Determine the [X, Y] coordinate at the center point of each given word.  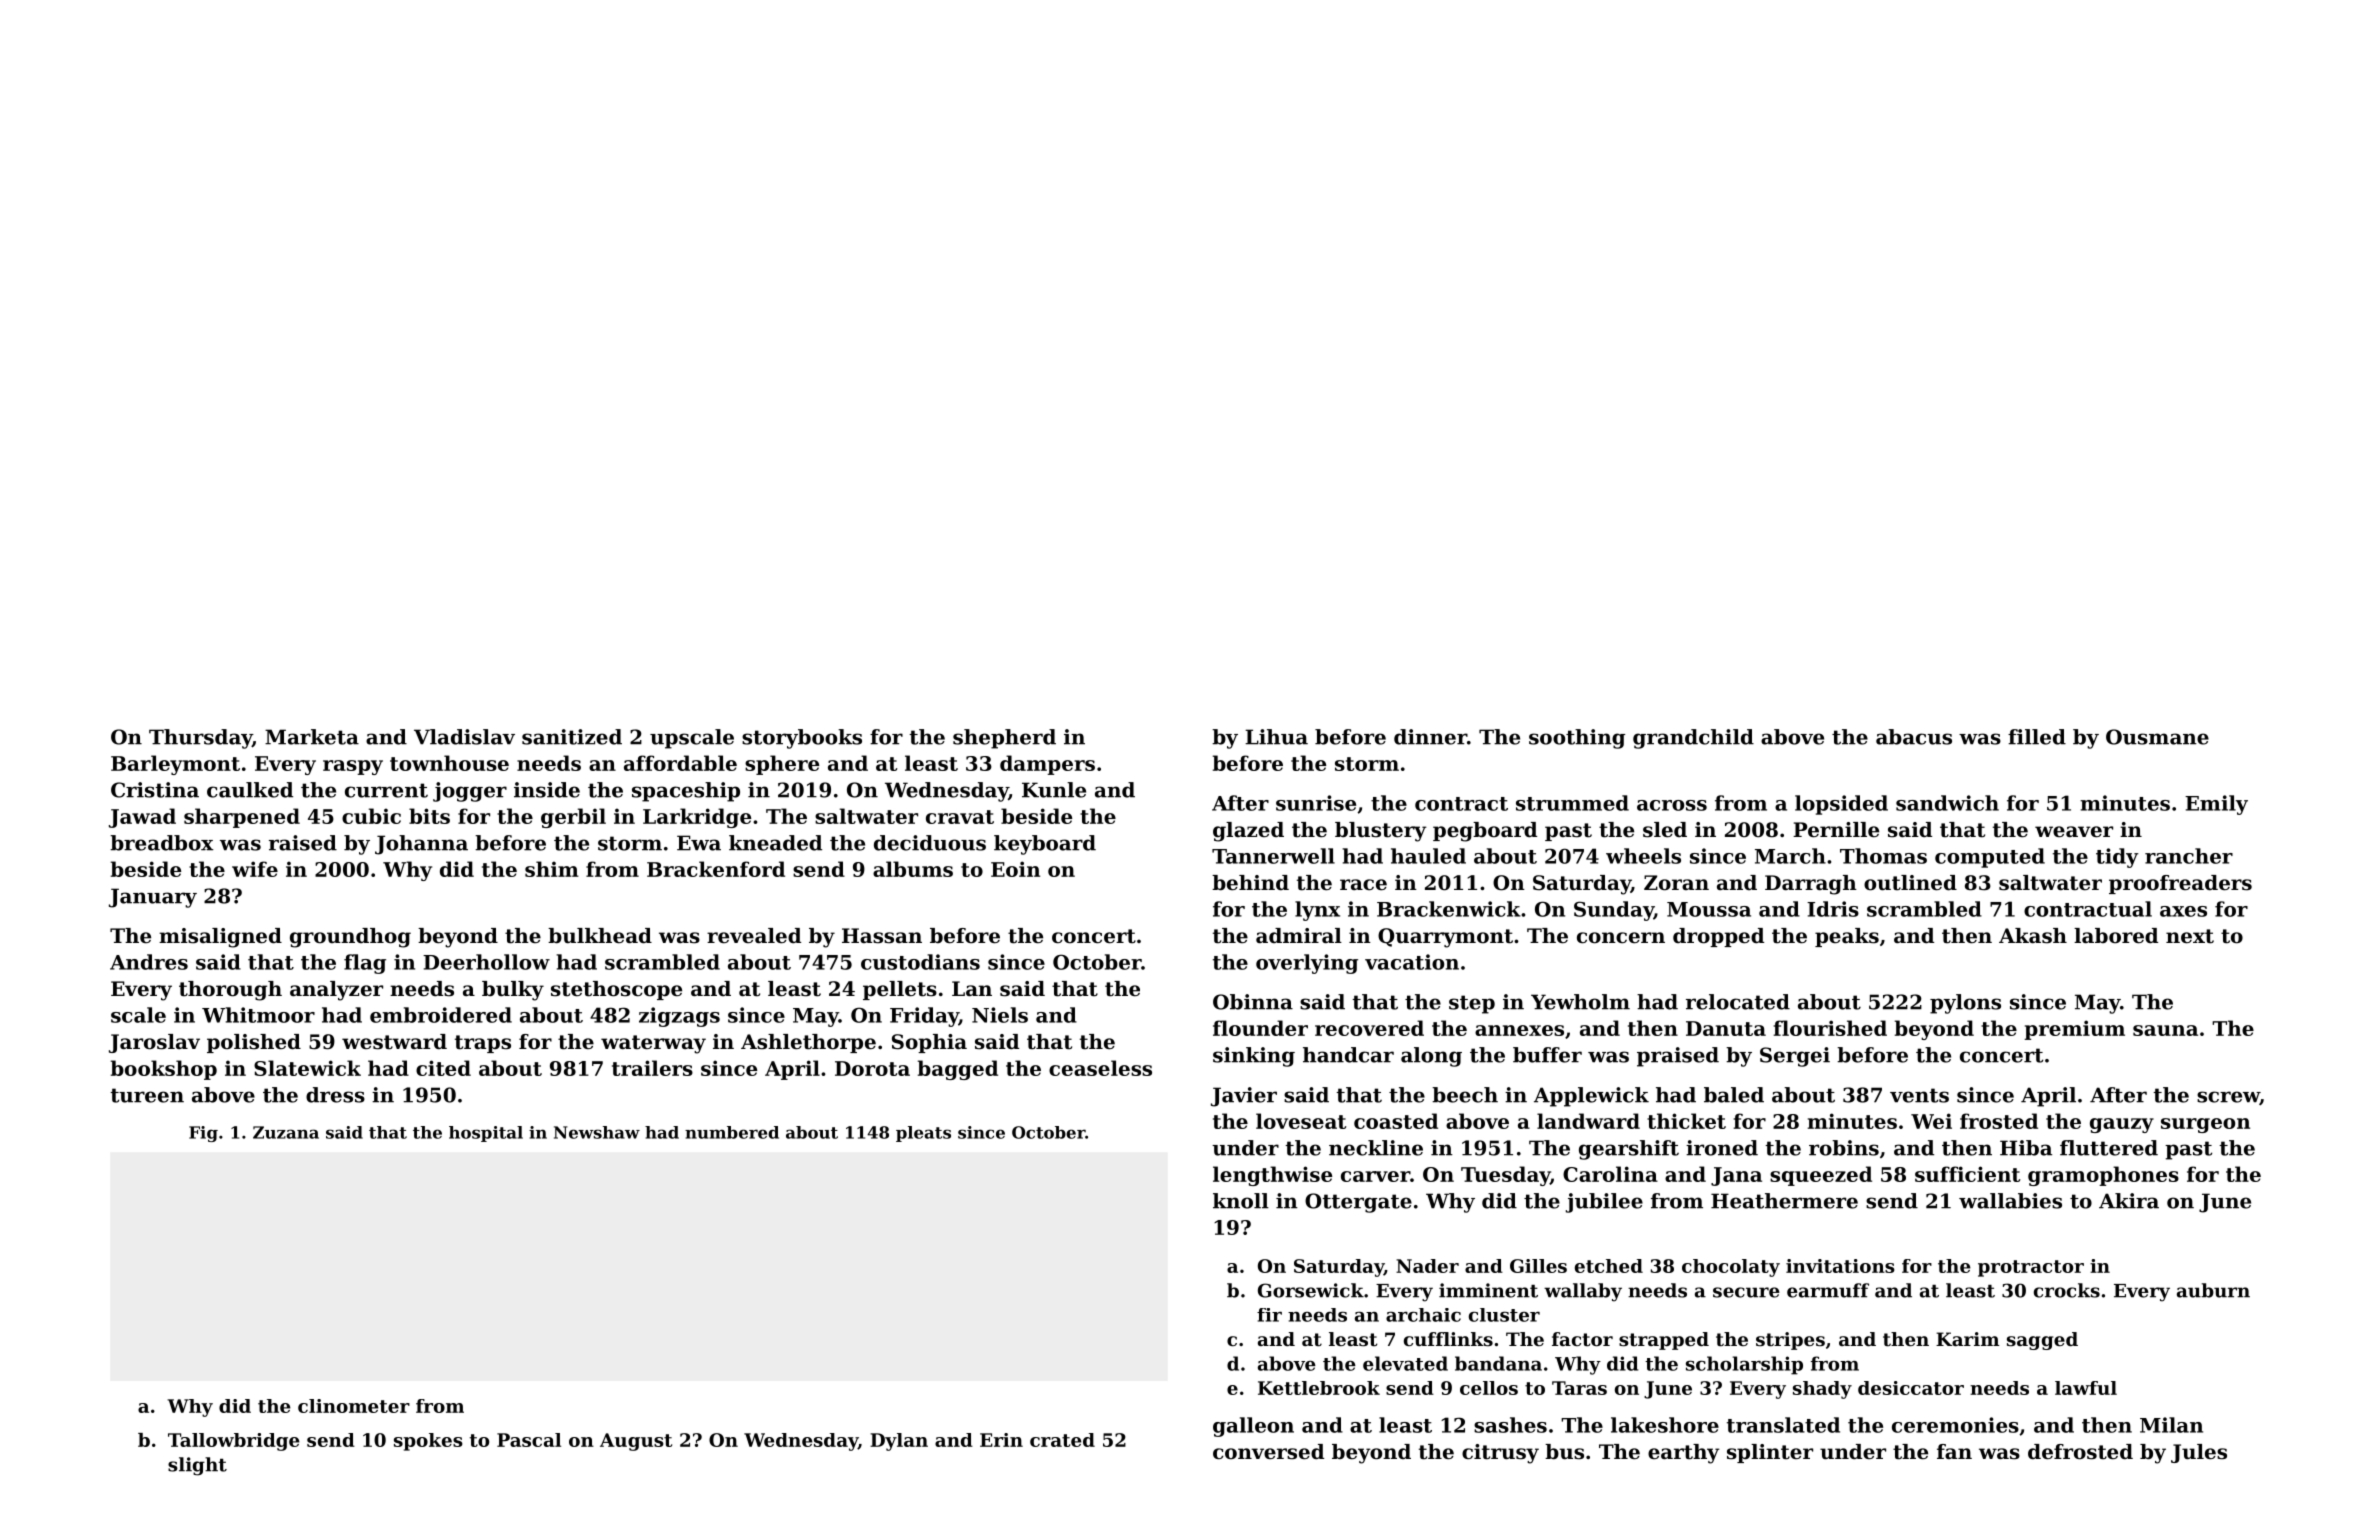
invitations [1840, 1266]
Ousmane [2157, 737]
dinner [1430, 737]
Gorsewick [1311, 1290]
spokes [428, 1442]
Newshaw [597, 1132]
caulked [250, 790]
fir [1269, 1315]
